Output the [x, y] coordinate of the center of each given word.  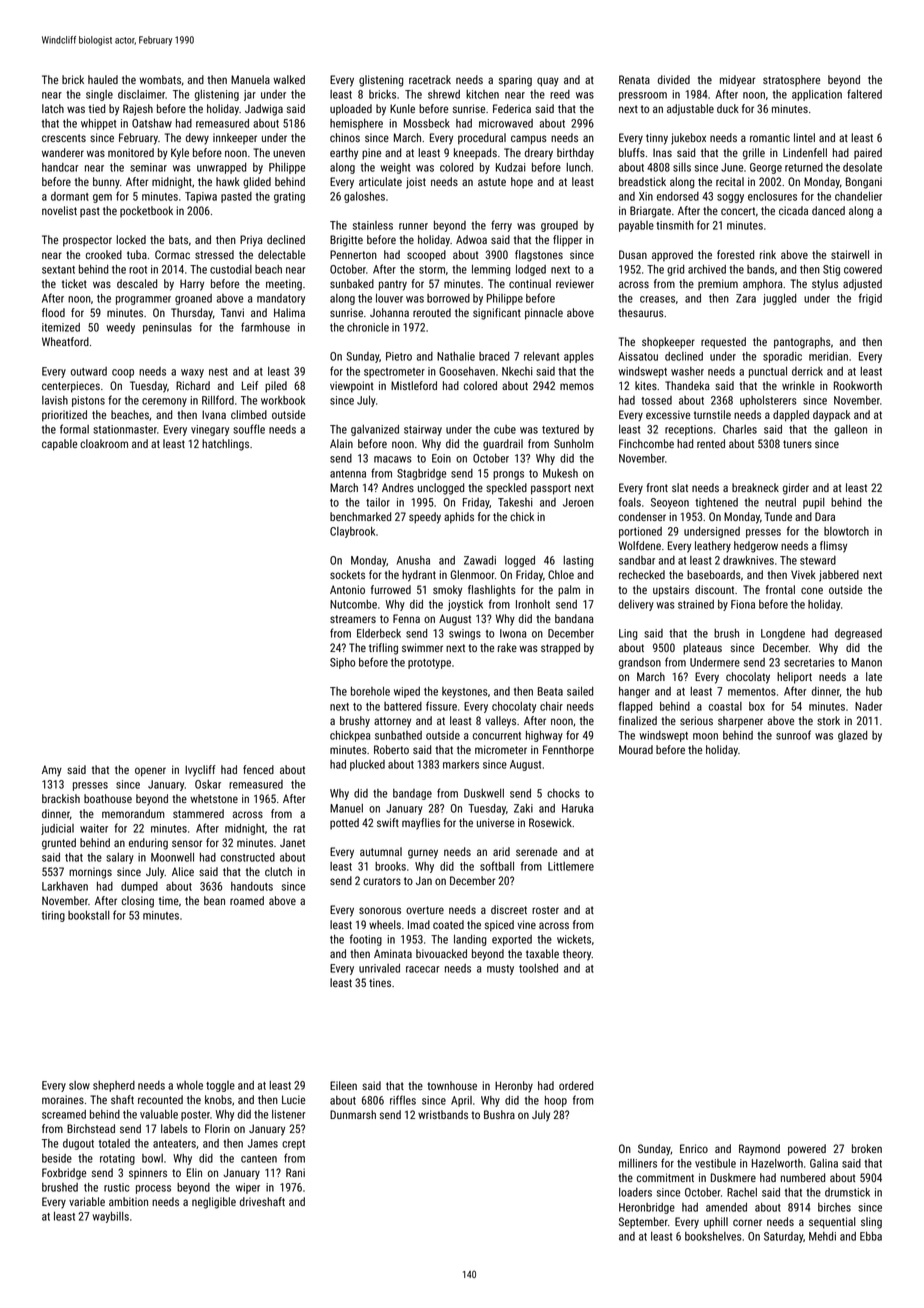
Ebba [871, 1236]
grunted [59, 844]
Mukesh [560, 473]
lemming [491, 270]
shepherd [114, 1086]
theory [577, 955]
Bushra [499, 1114]
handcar [60, 167]
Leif [250, 385]
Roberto [391, 749]
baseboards [714, 574]
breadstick [642, 181]
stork [828, 720]
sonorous [380, 910]
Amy [52, 771]
